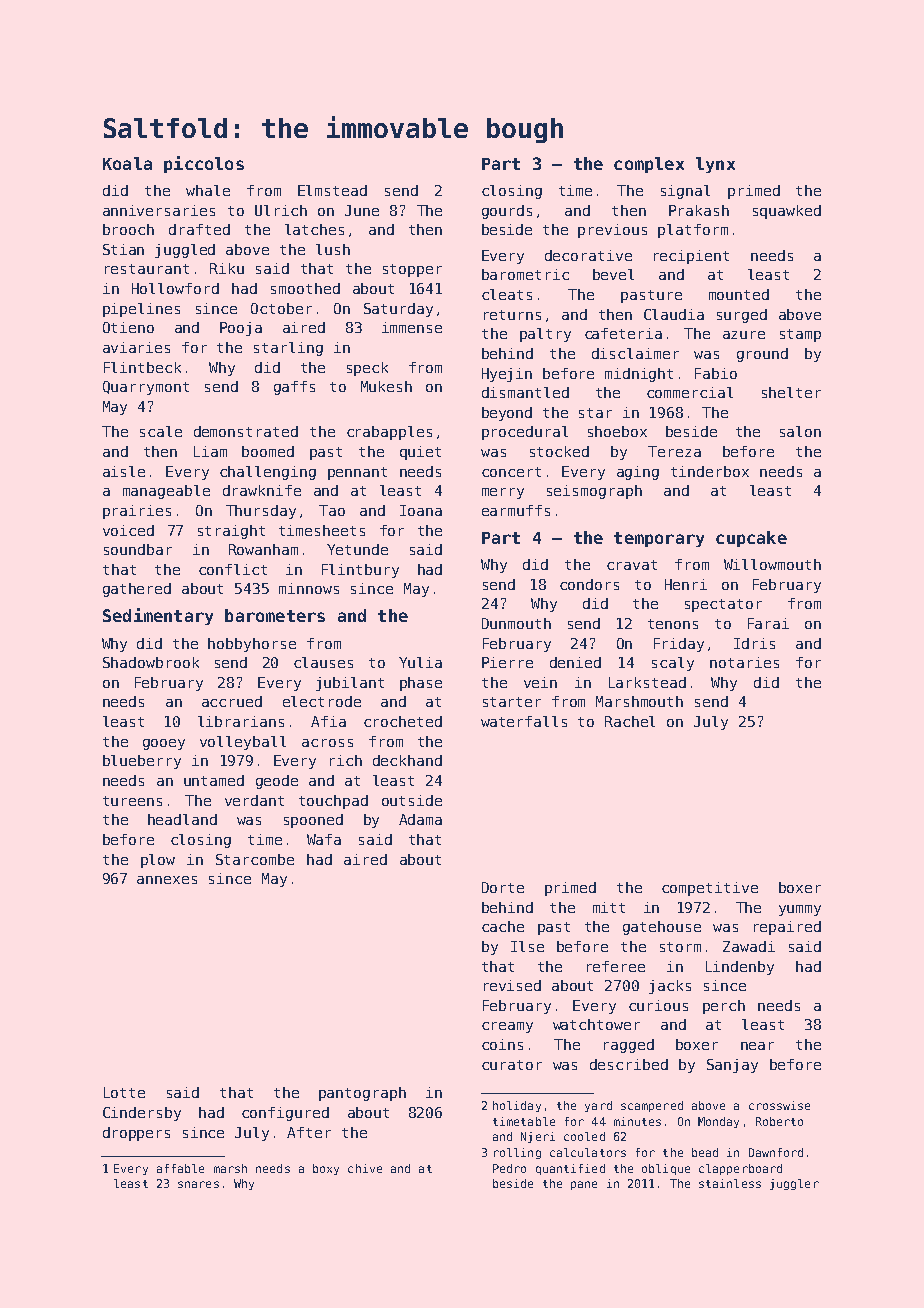 The width and height of the document is (924, 1308). Describe the element at coordinates (231, 532) in the document. I see `straight` at that location.
